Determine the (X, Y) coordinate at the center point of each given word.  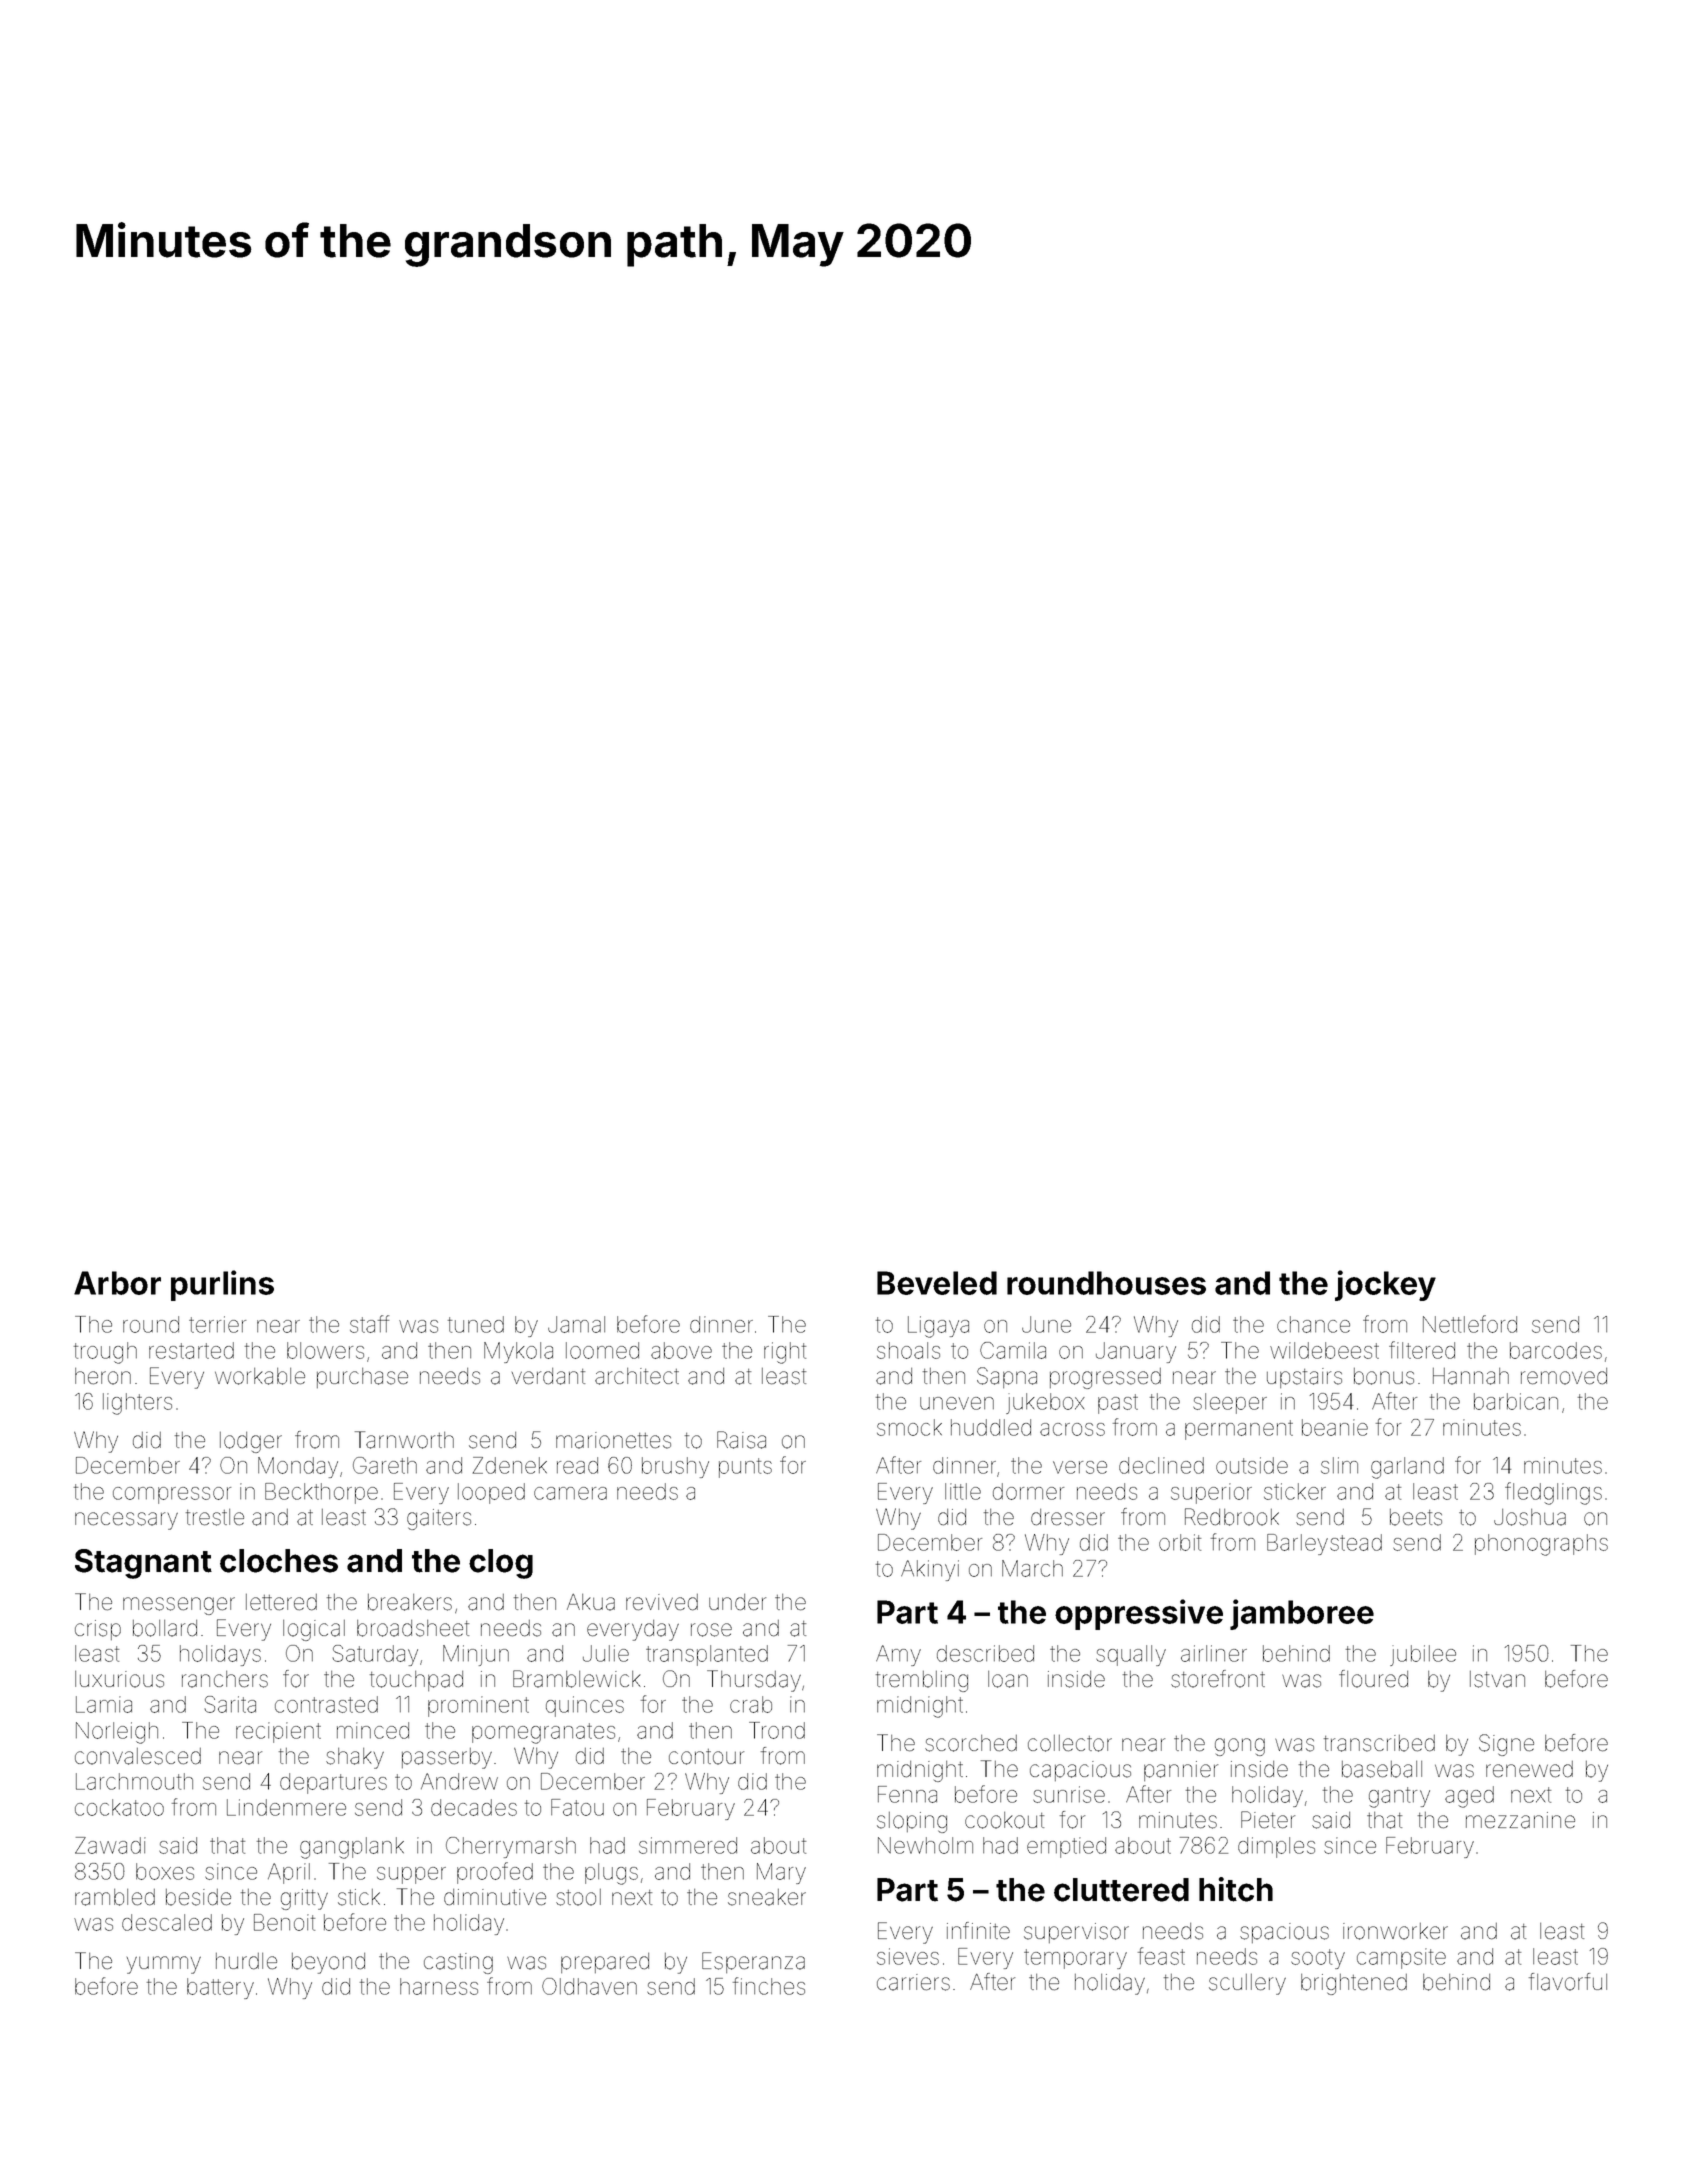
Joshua (1530, 1517)
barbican (1516, 1401)
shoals (908, 1350)
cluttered (1121, 1890)
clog (501, 1564)
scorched (971, 1743)
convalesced (138, 1756)
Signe (1506, 1745)
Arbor (117, 1283)
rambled (115, 1897)
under (737, 1602)
